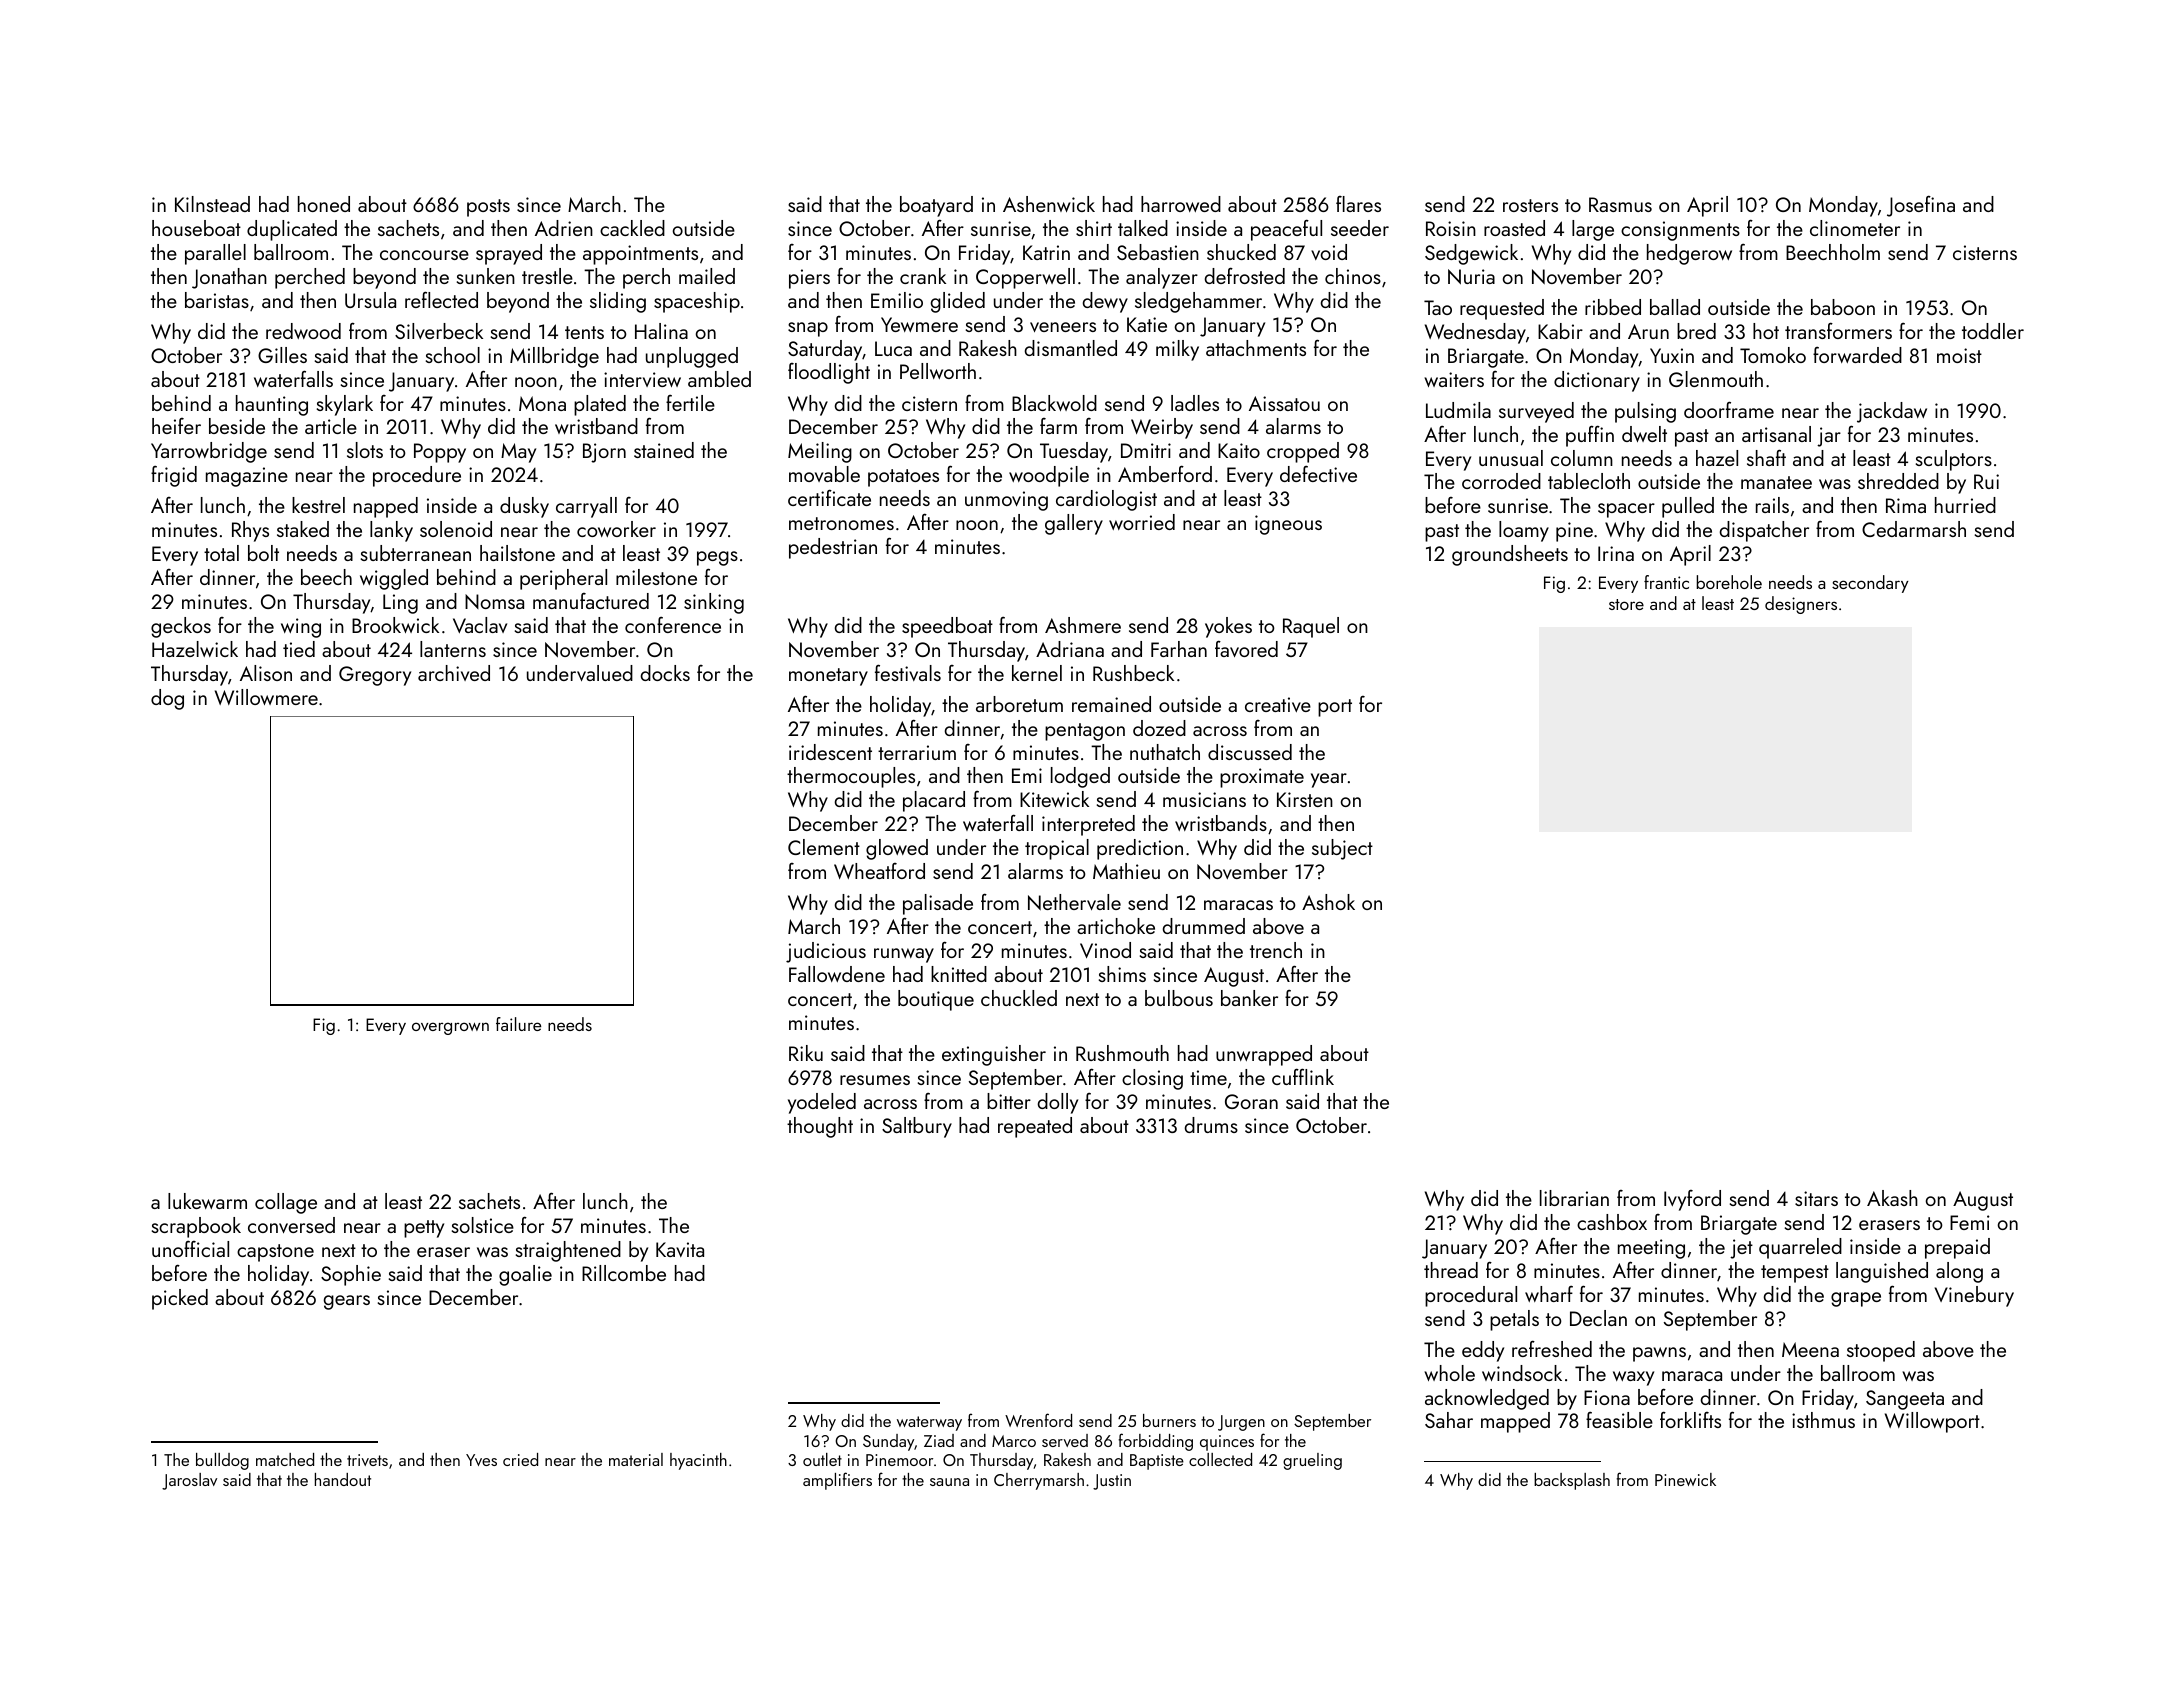  I want to click on Ashok, so click(1328, 902).
